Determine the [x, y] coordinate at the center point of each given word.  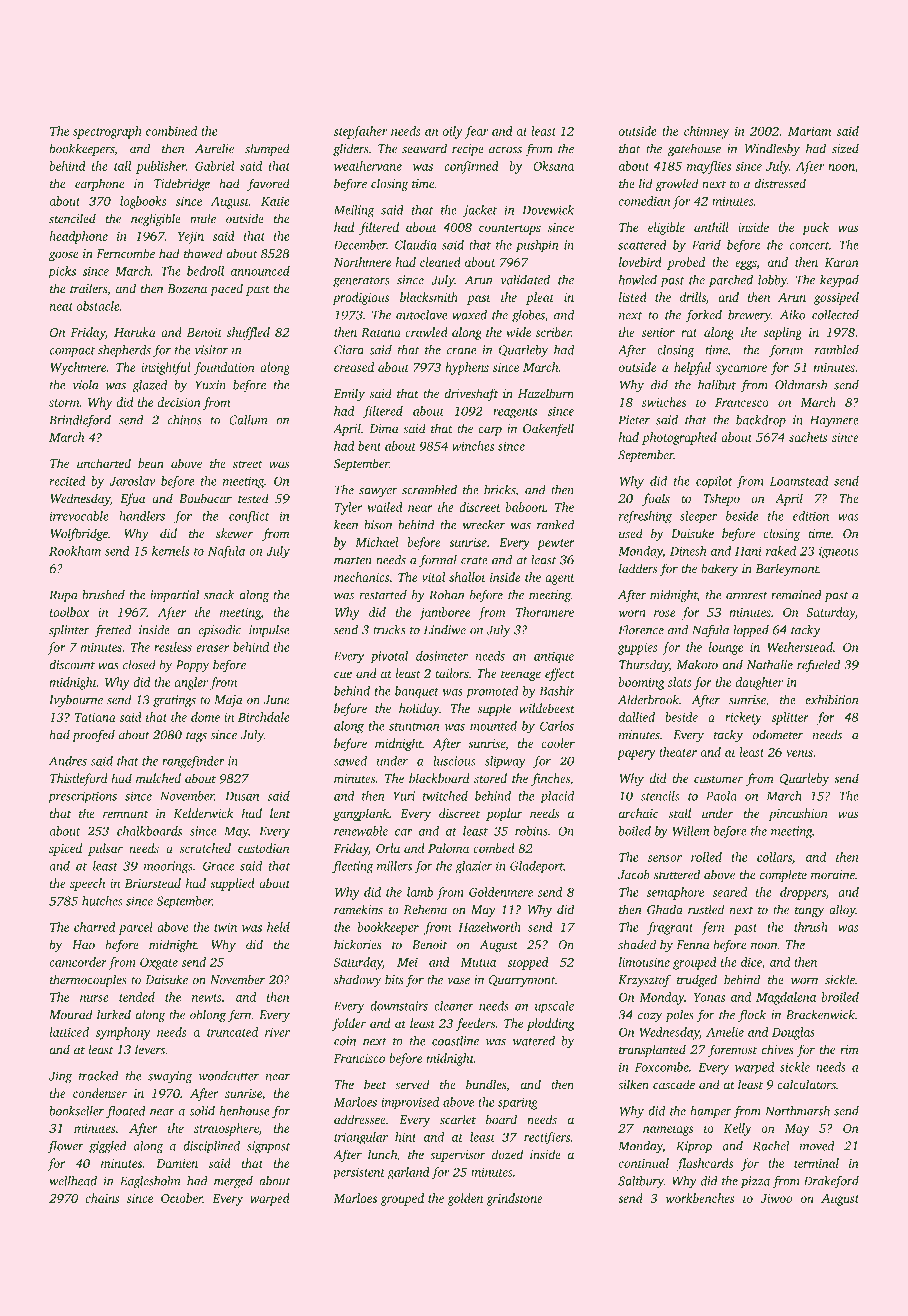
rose [665, 613]
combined [171, 131]
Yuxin [210, 385]
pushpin [537, 246]
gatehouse [694, 149]
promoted [492, 692]
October [182, 1198]
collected [835, 315]
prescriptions [82, 797]
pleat [540, 298]
